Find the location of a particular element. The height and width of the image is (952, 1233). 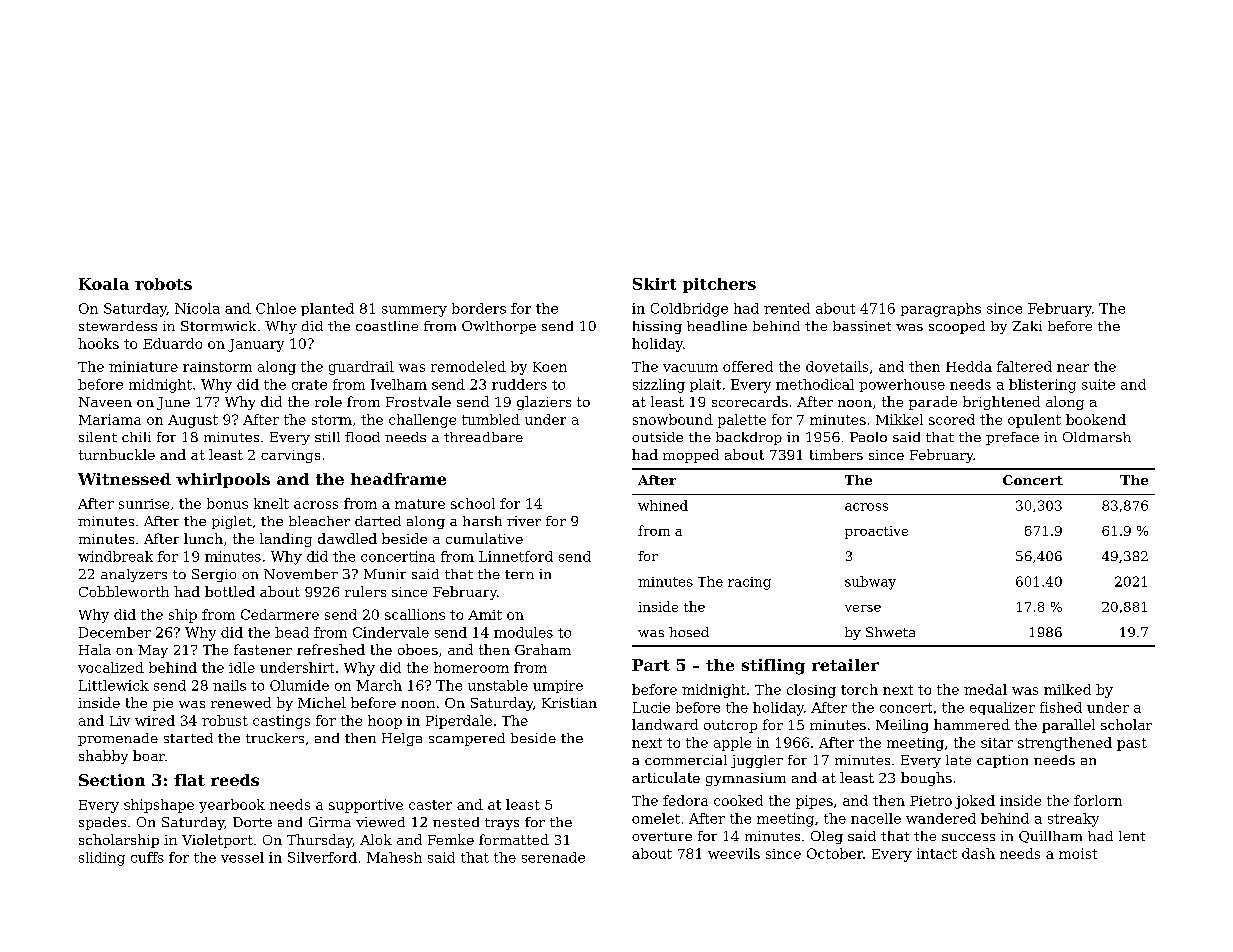

paragraphs is located at coordinates (941, 310).
